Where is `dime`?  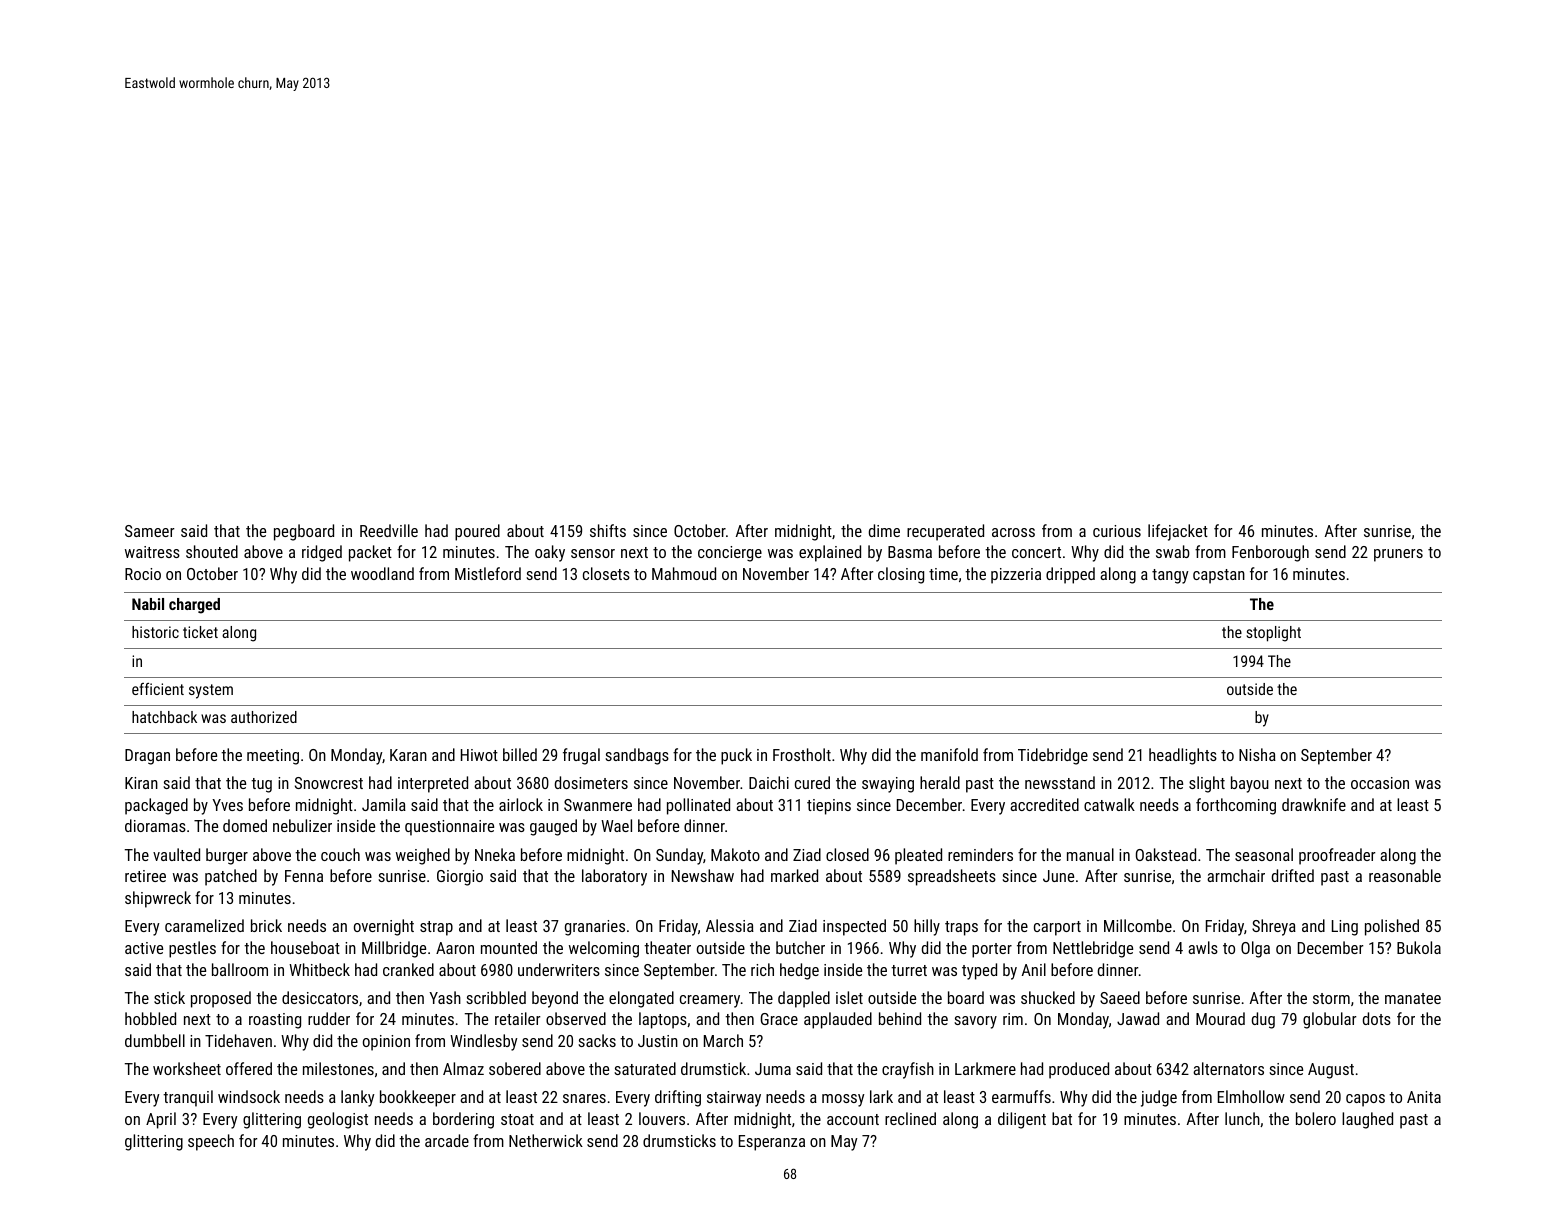
dime is located at coordinates (884, 530).
